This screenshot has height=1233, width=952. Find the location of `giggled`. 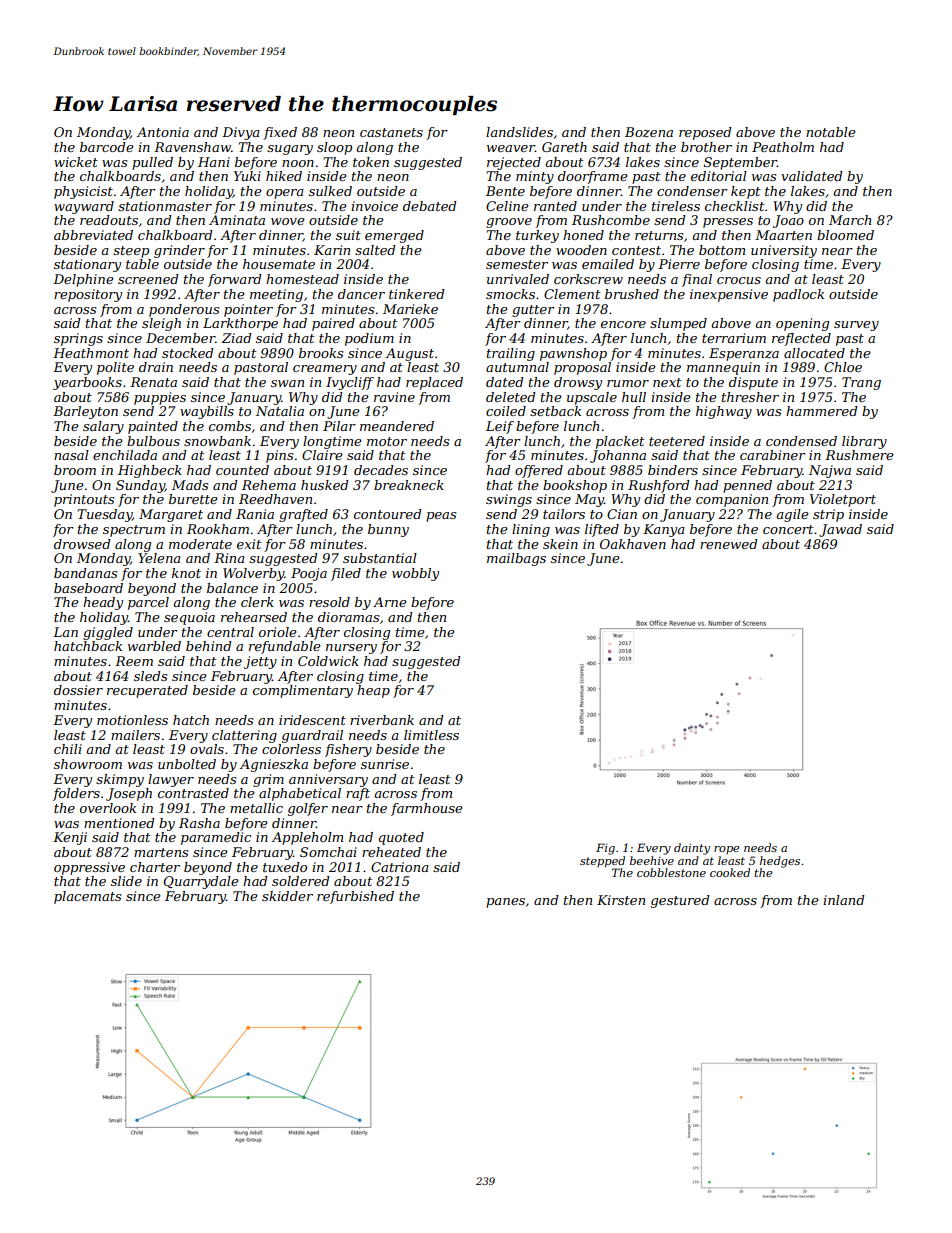

giggled is located at coordinates (108, 633).
